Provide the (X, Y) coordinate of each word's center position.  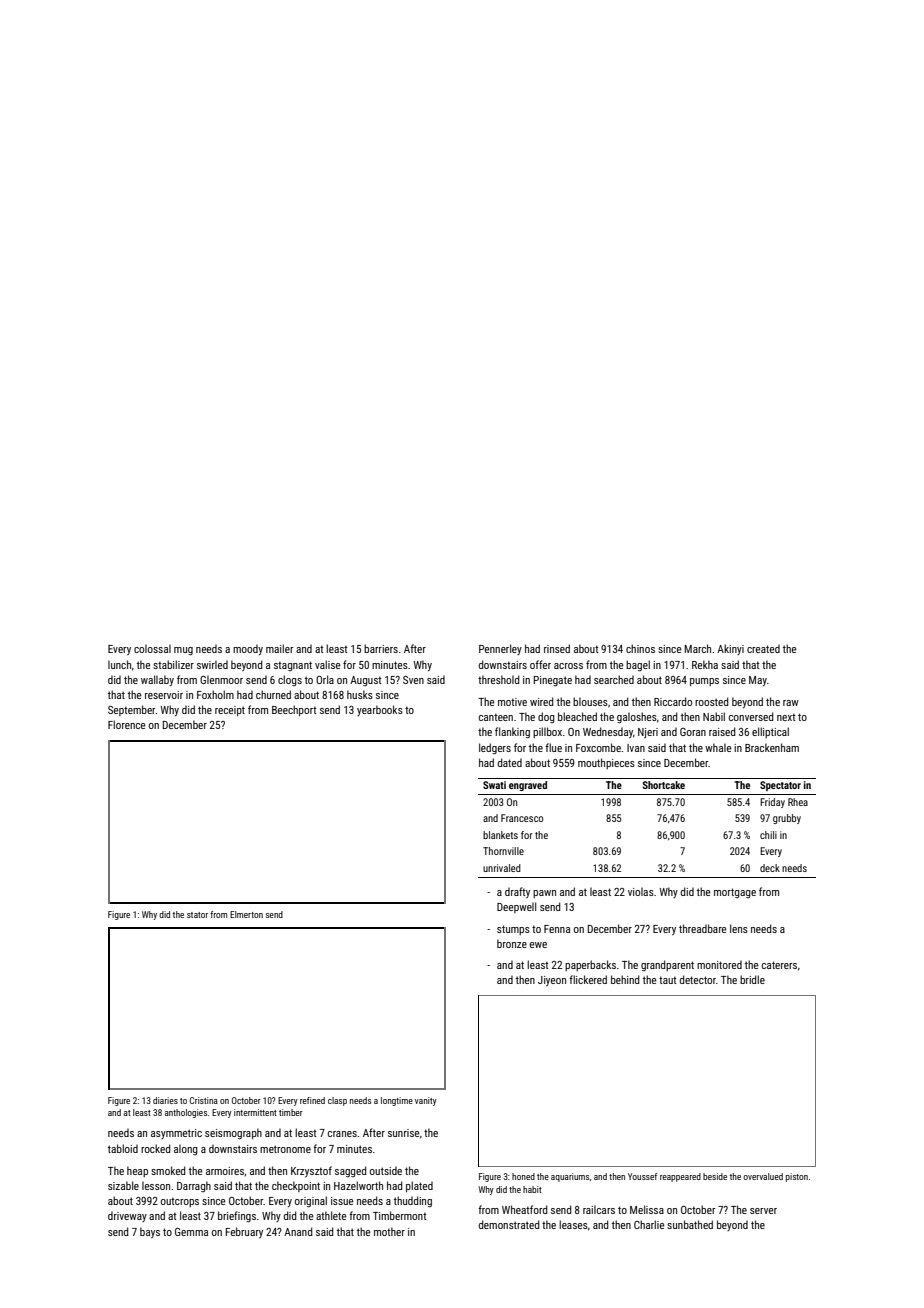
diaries (165, 1100)
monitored (719, 965)
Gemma (191, 1232)
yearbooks (380, 710)
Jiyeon (552, 981)
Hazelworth (358, 1185)
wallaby (157, 680)
